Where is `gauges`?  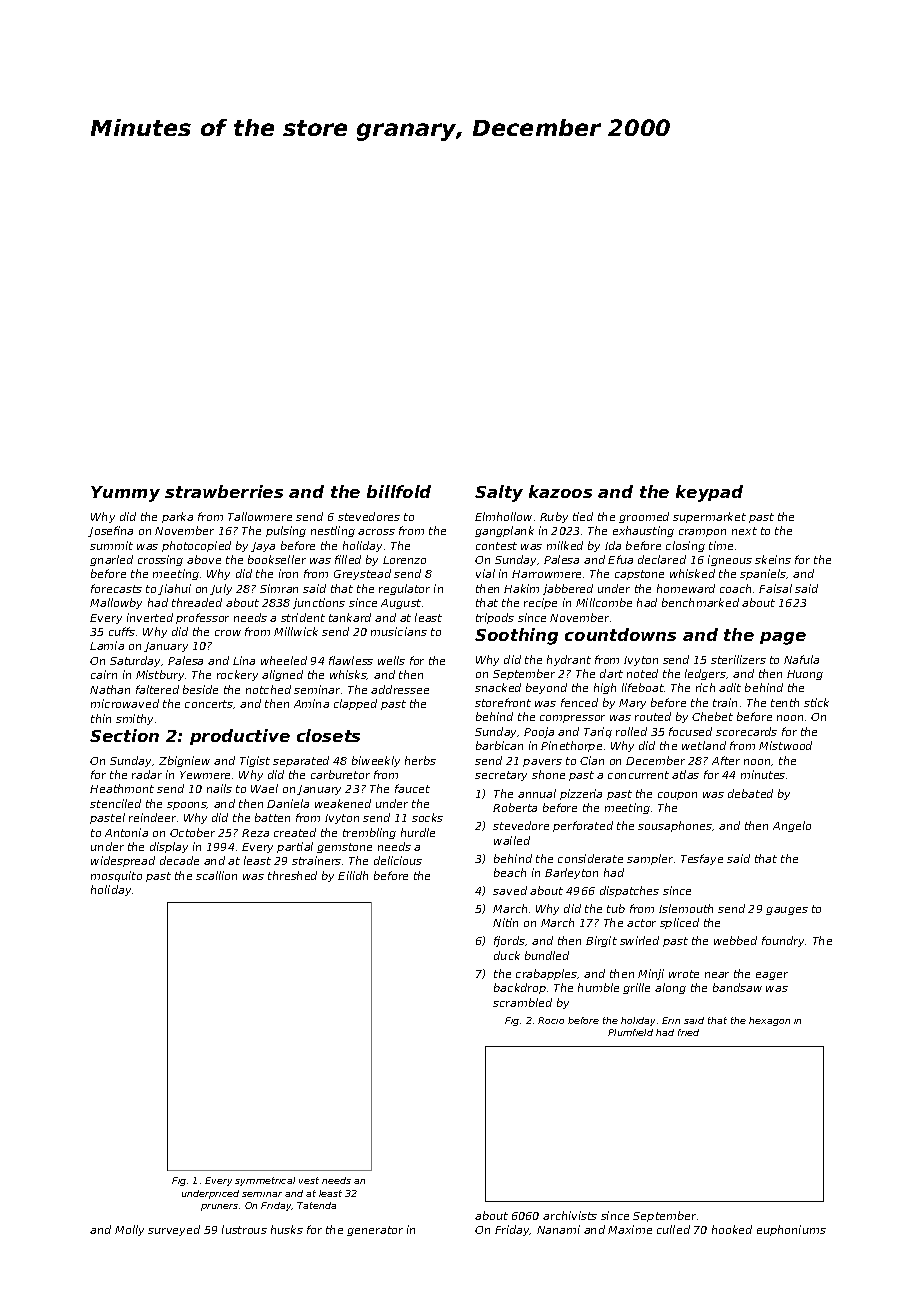
gauges is located at coordinates (787, 911).
